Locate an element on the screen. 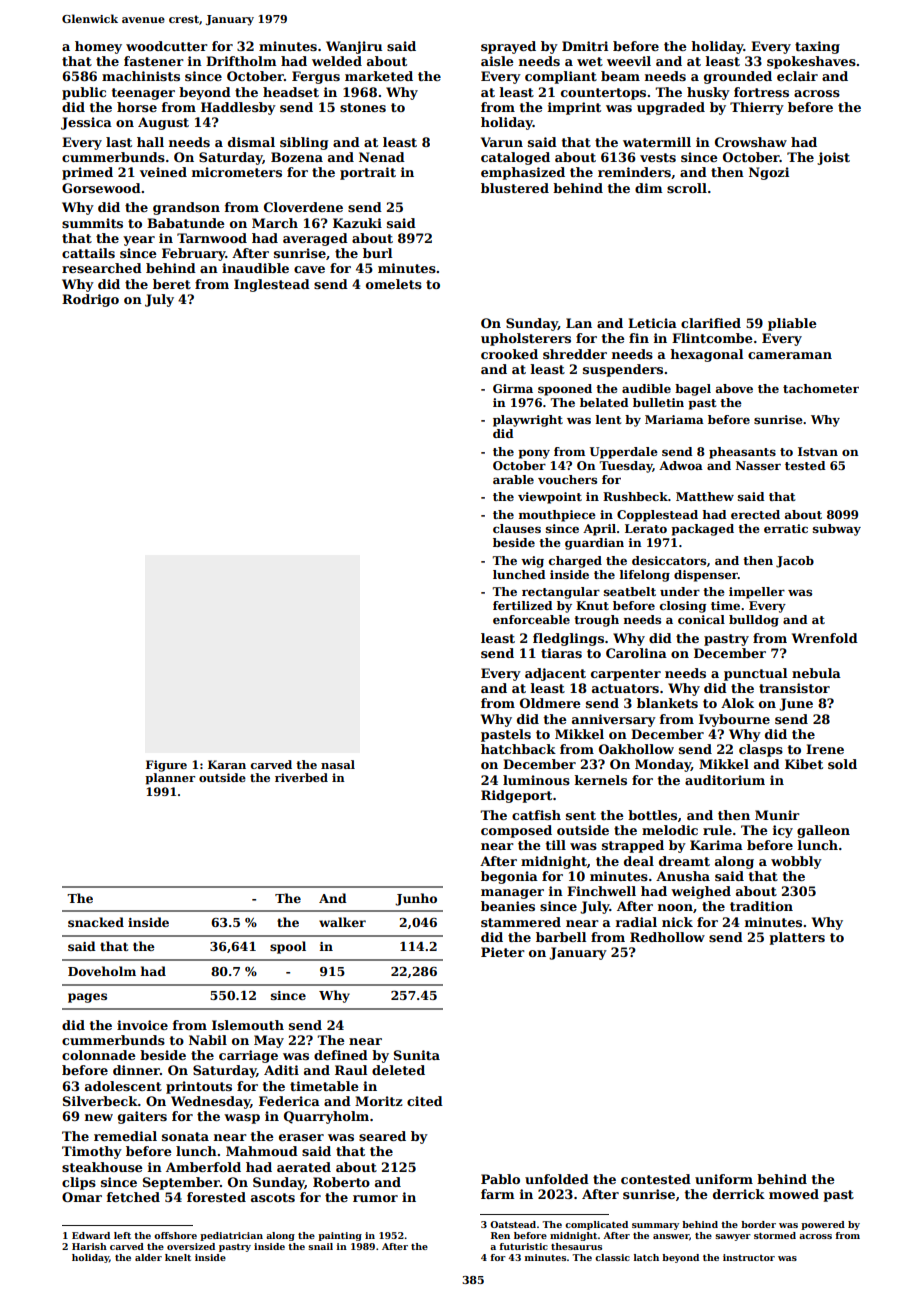  platters is located at coordinates (797, 938).
